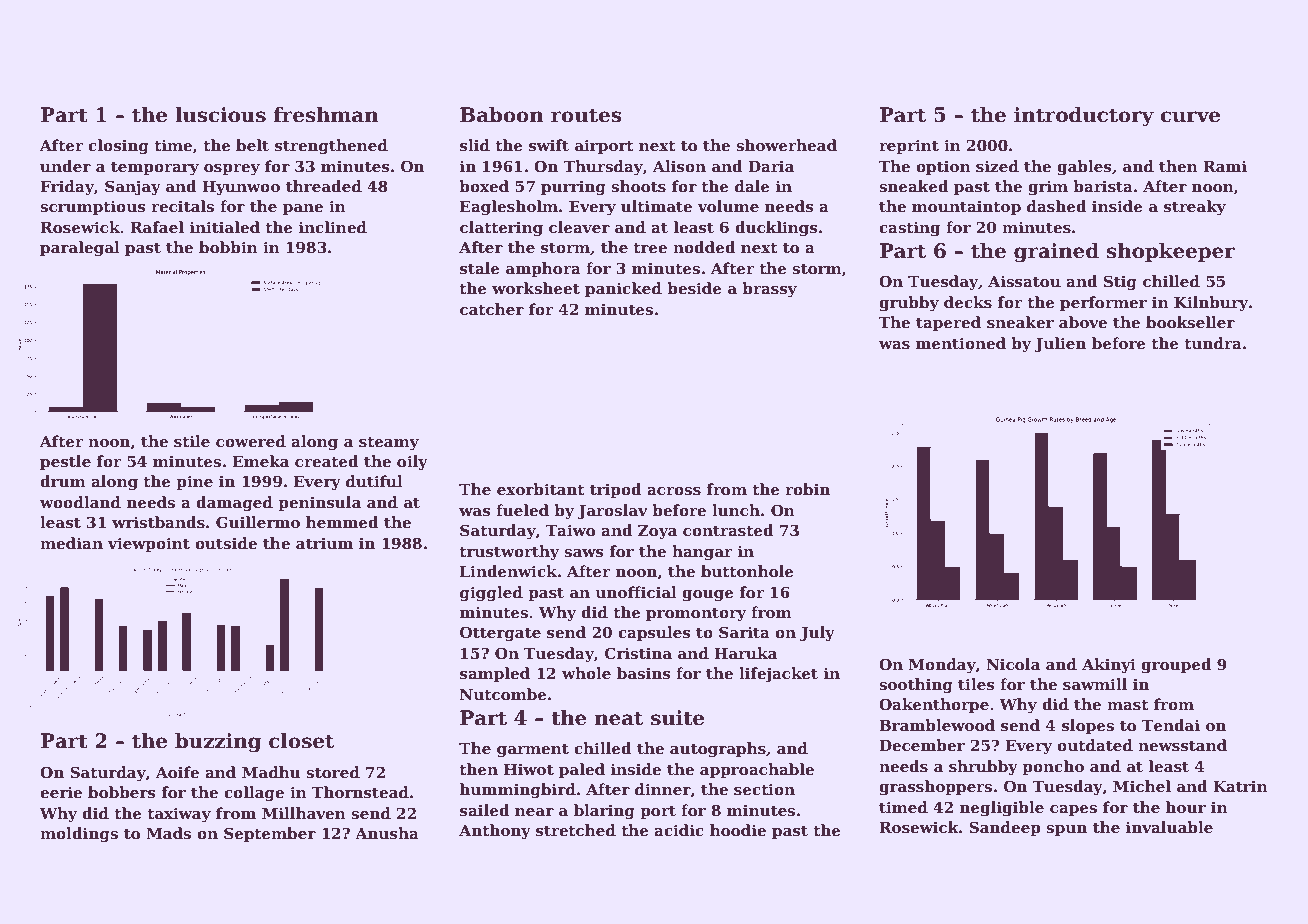  What do you see at coordinates (218, 743) in the image?
I see `buzzing` at bounding box center [218, 743].
